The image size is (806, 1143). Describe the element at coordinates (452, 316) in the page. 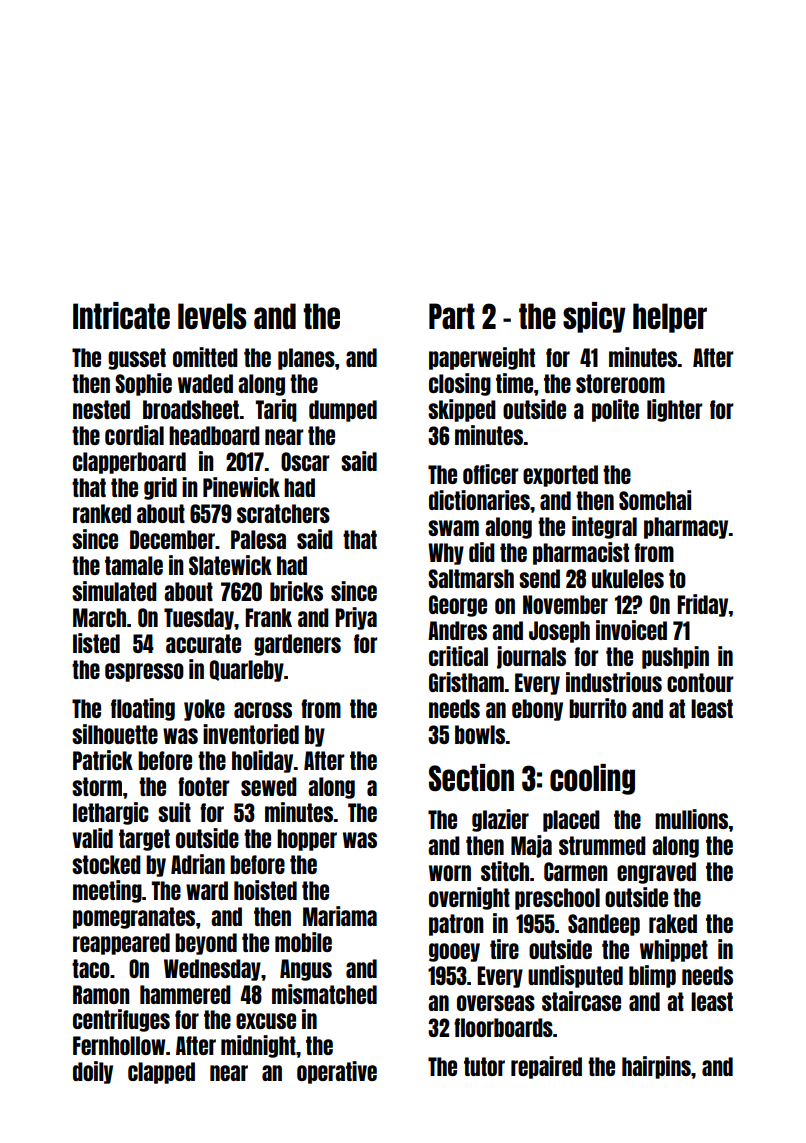

I see `Part` at that location.
